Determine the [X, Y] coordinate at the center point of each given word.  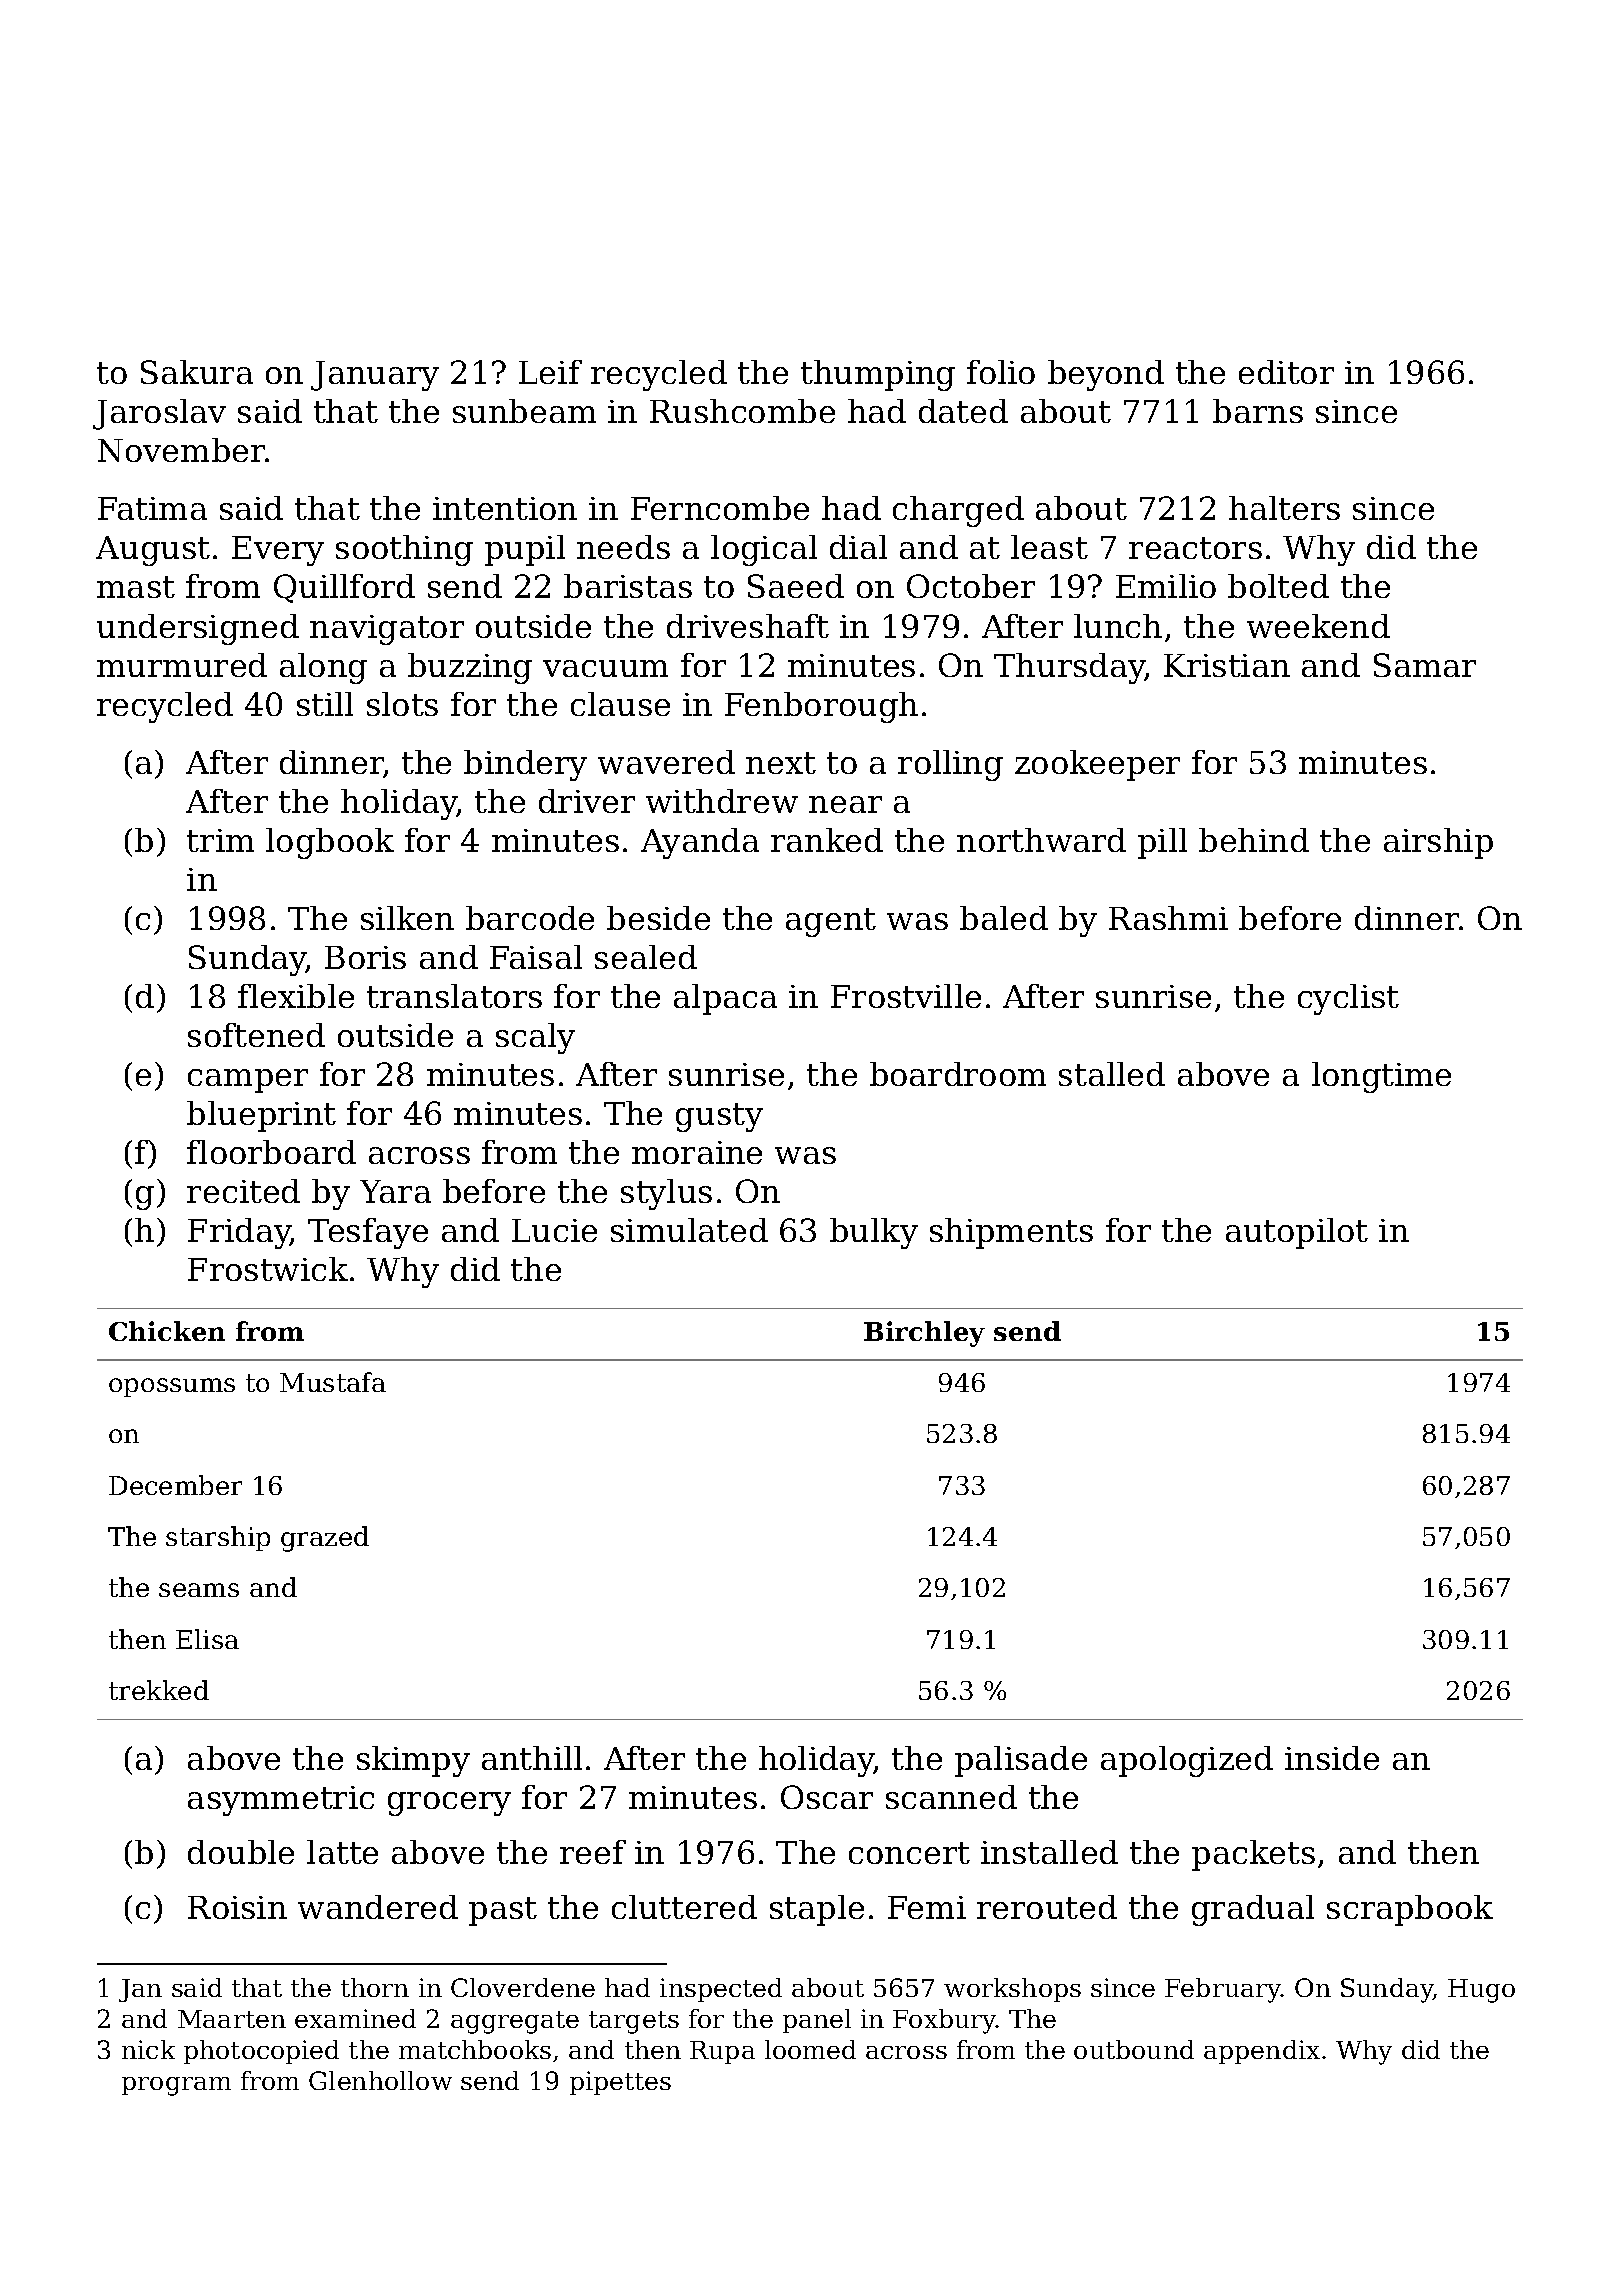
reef [593, 1852]
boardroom [958, 1074]
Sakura [197, 372]
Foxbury [945, 2021]
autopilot [1297, 1233]
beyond [1106, 375]
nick [148, 2049]
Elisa [207, 1639]
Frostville [906, 996]
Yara [395, 1191]
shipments [1011, 1233]
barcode [530, 918]
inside [1332, 1758]
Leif [550, 372]
